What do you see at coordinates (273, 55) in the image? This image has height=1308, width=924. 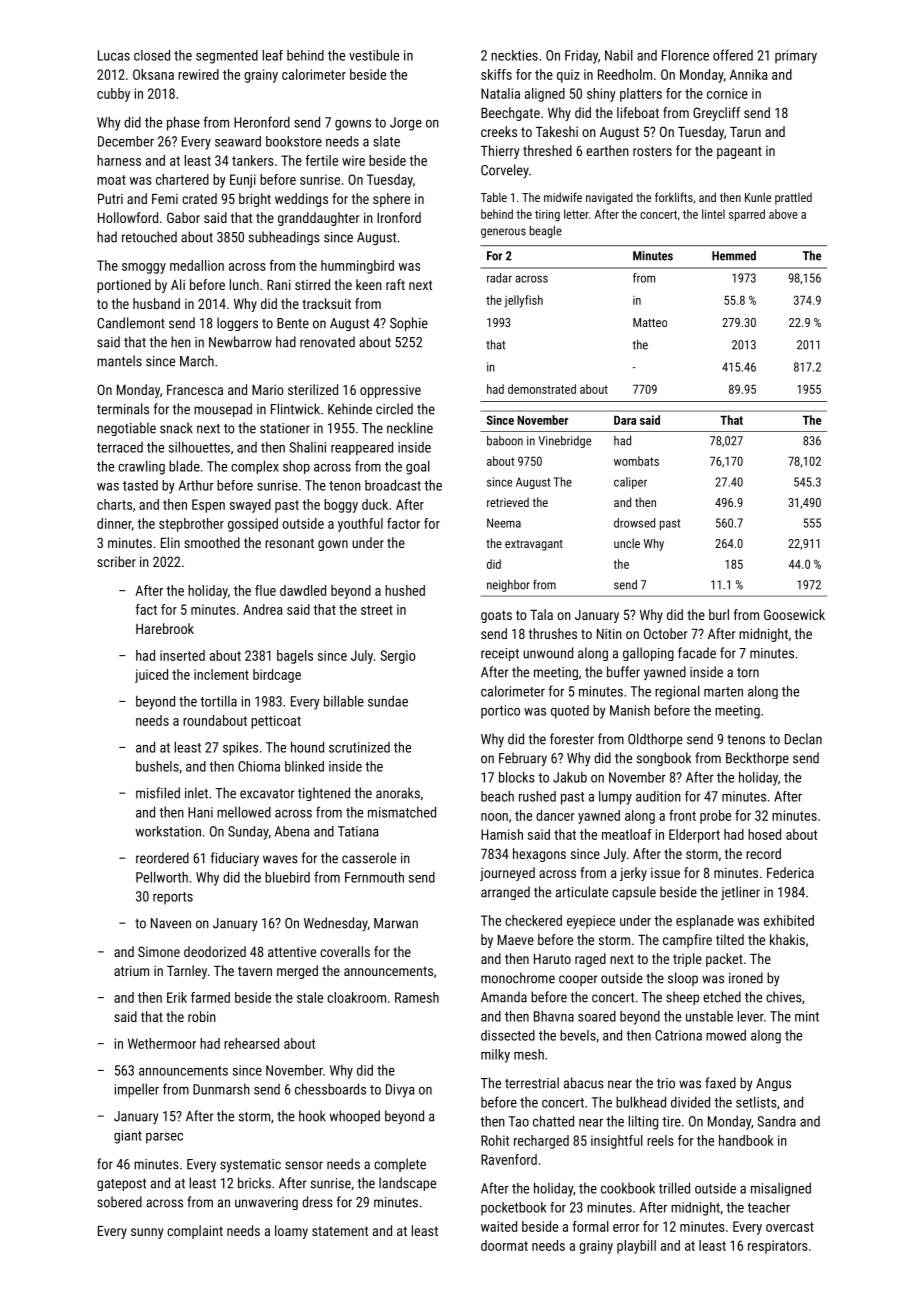 I see `leaf` at bounding box center [273, 55].
